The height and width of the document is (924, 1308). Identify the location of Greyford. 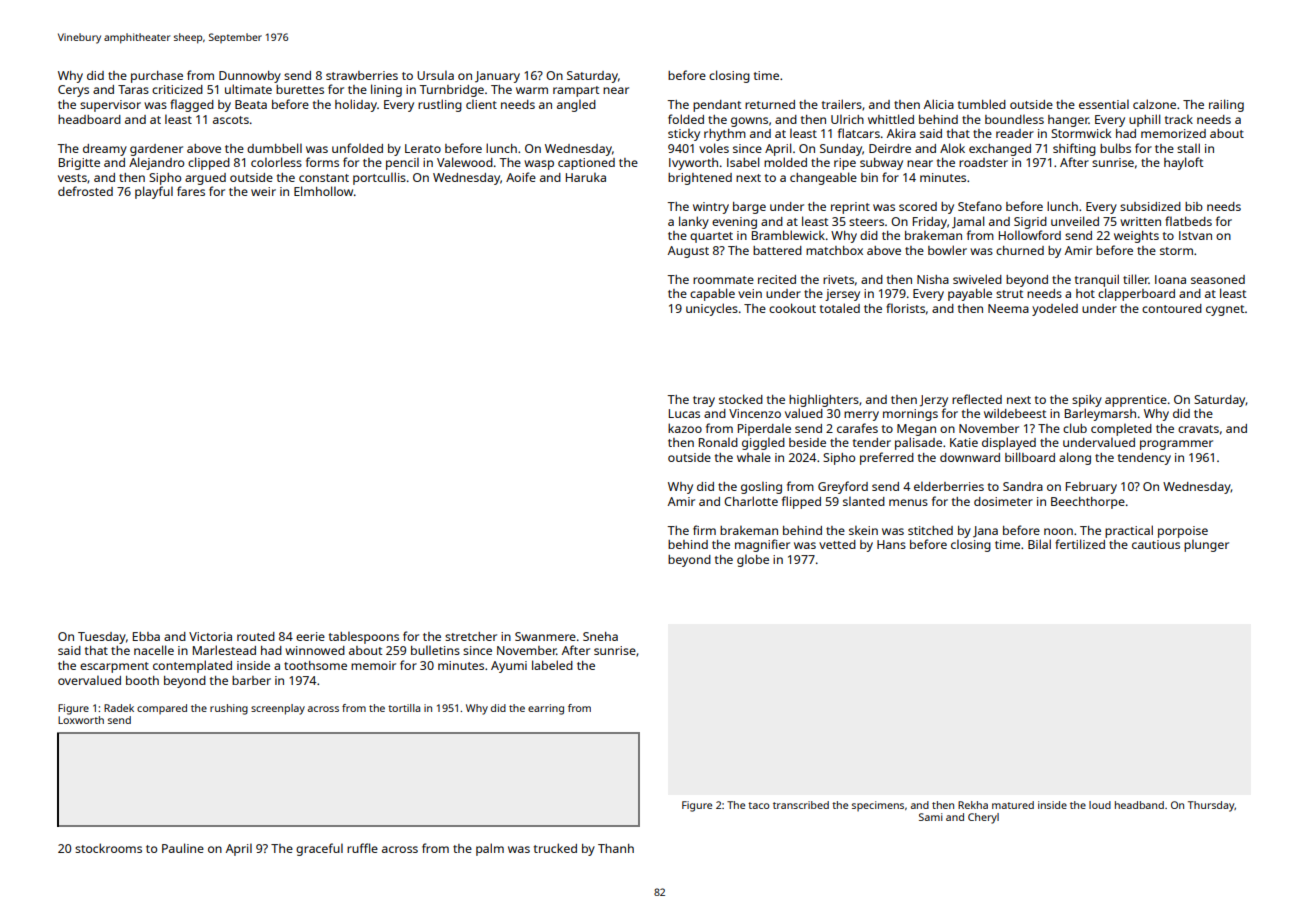
(843, 487).
